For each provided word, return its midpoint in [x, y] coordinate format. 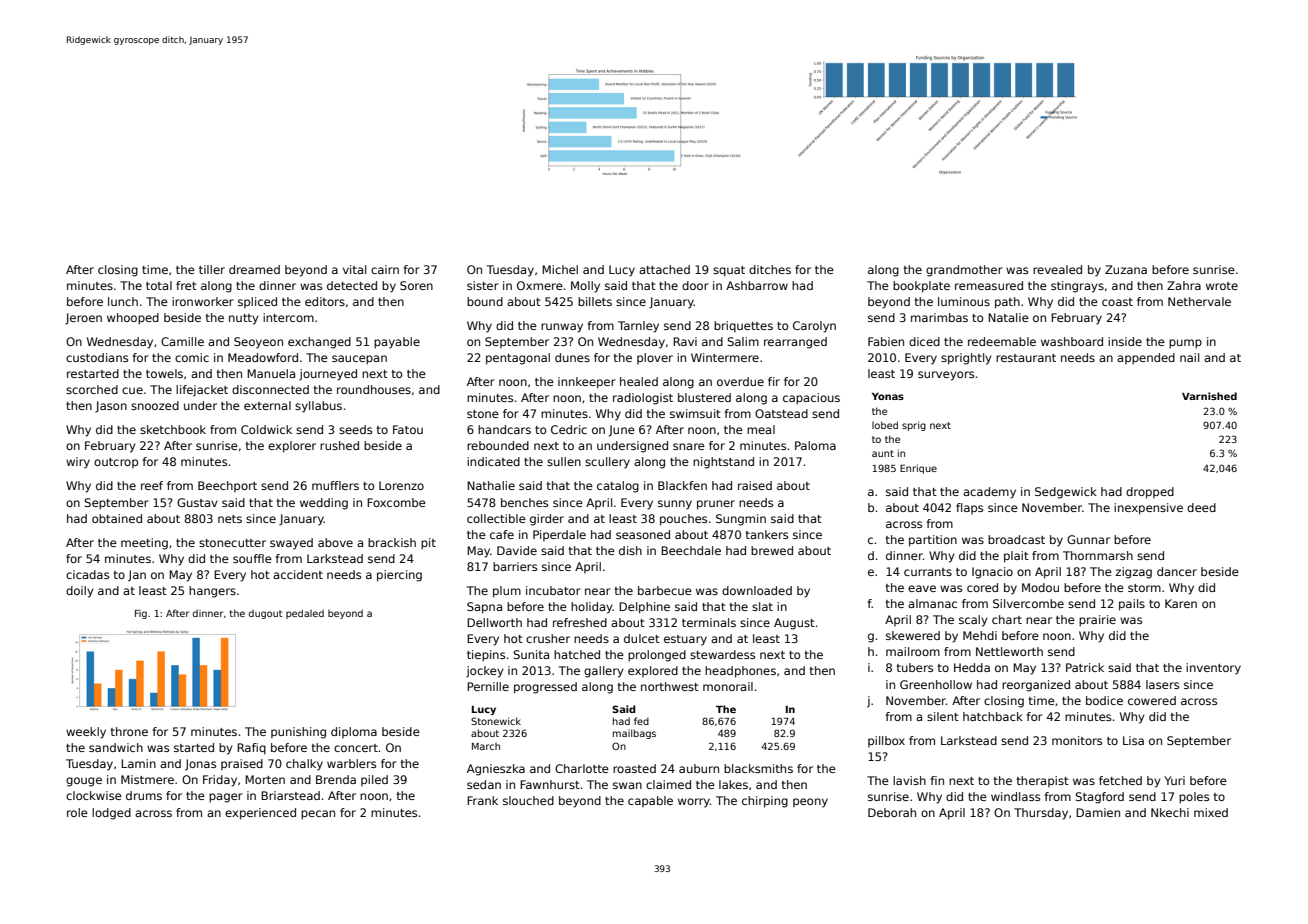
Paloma [815, 445]
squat [729, 271]
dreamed [254, 269]
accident [298, 574]
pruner [716, 505]
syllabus [318, 407]
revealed [1057, 269]
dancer [1177, 571]
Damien [1098, 812]
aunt [883, 453]
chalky [304, 765]
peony [810, 803]
